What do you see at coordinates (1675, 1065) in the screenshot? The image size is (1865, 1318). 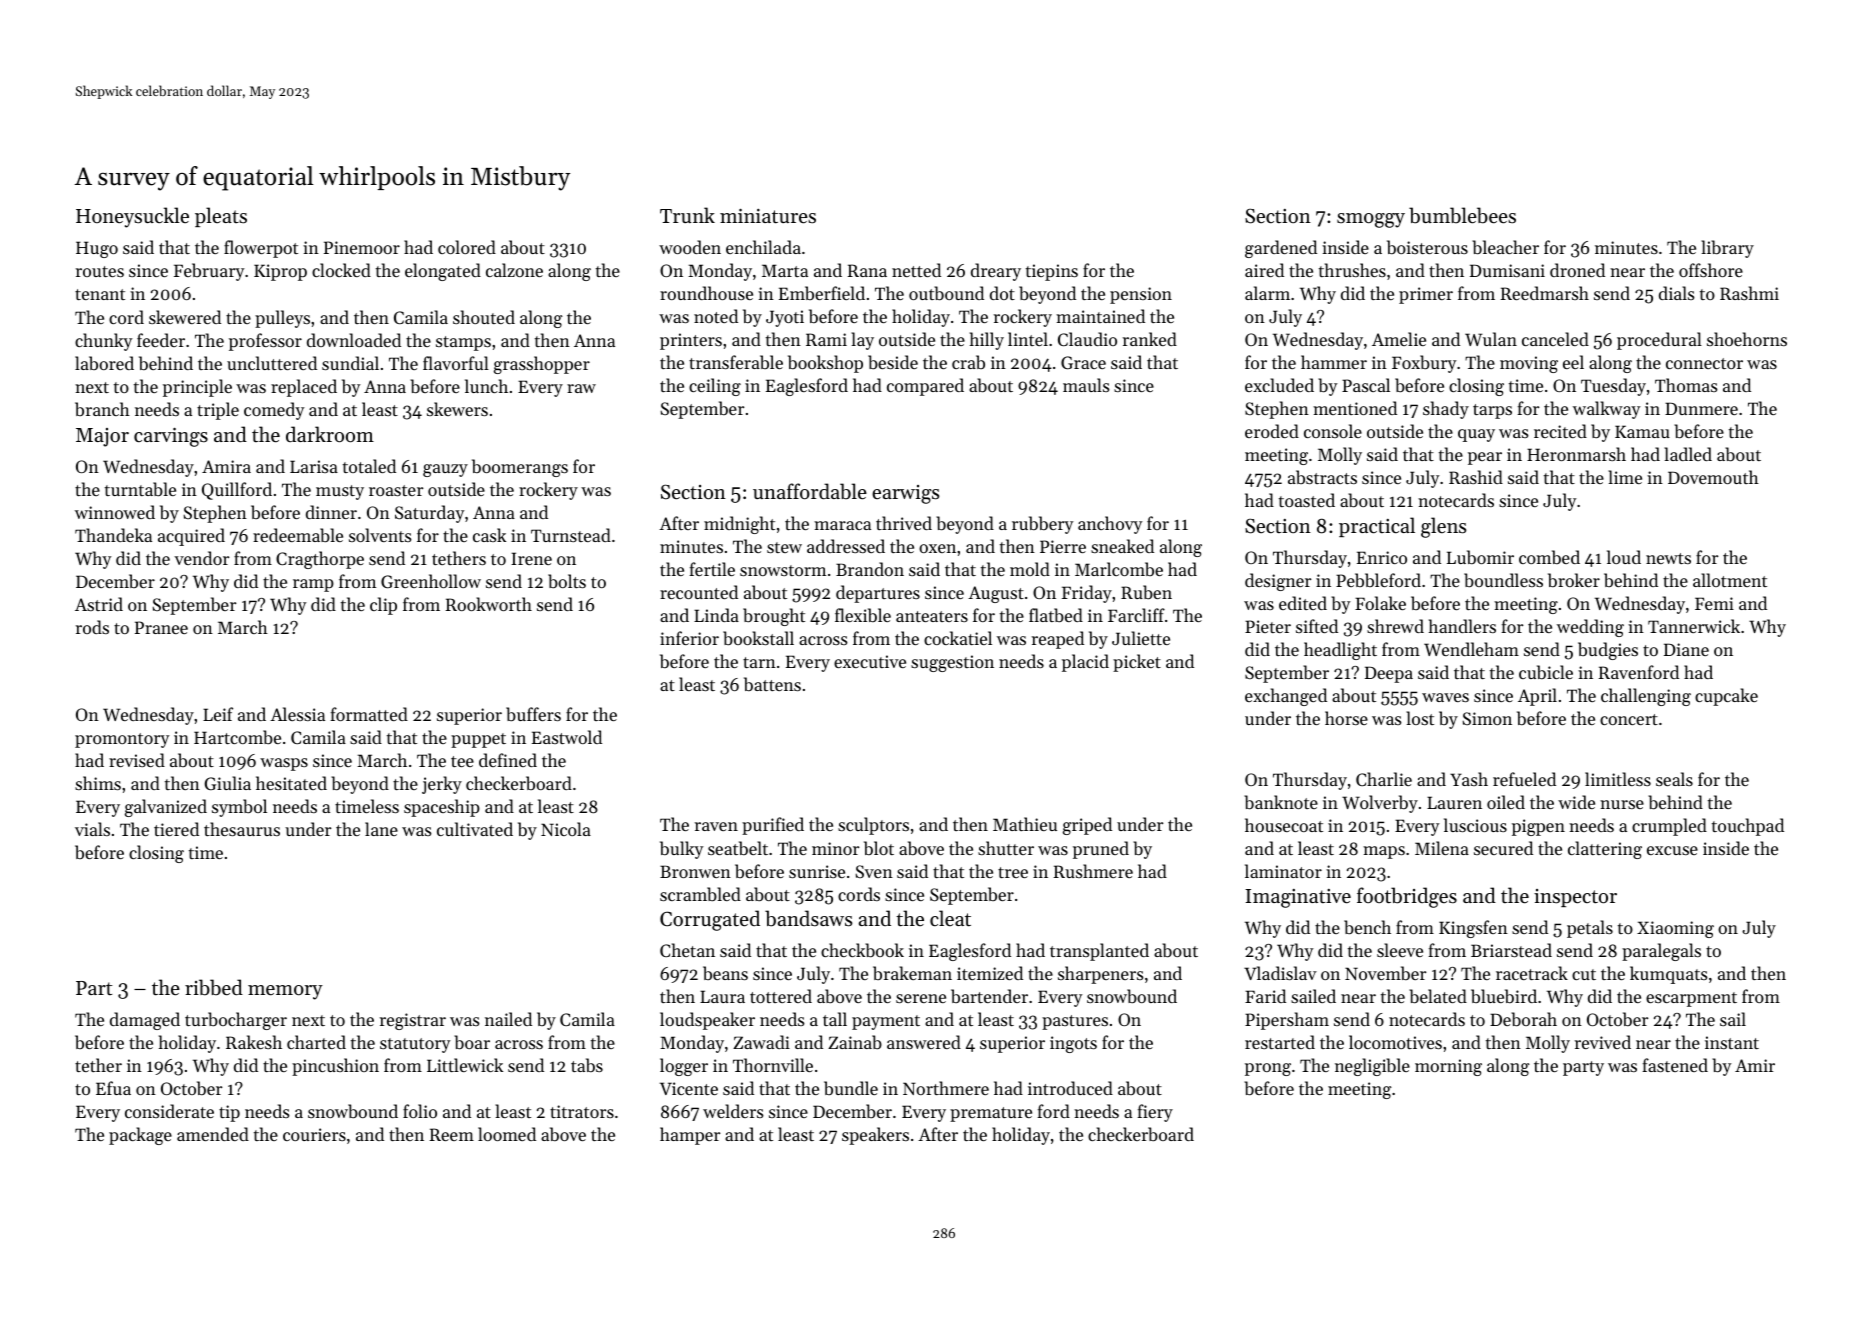 I see `fastened` at bounding box center [1675, 1065].
